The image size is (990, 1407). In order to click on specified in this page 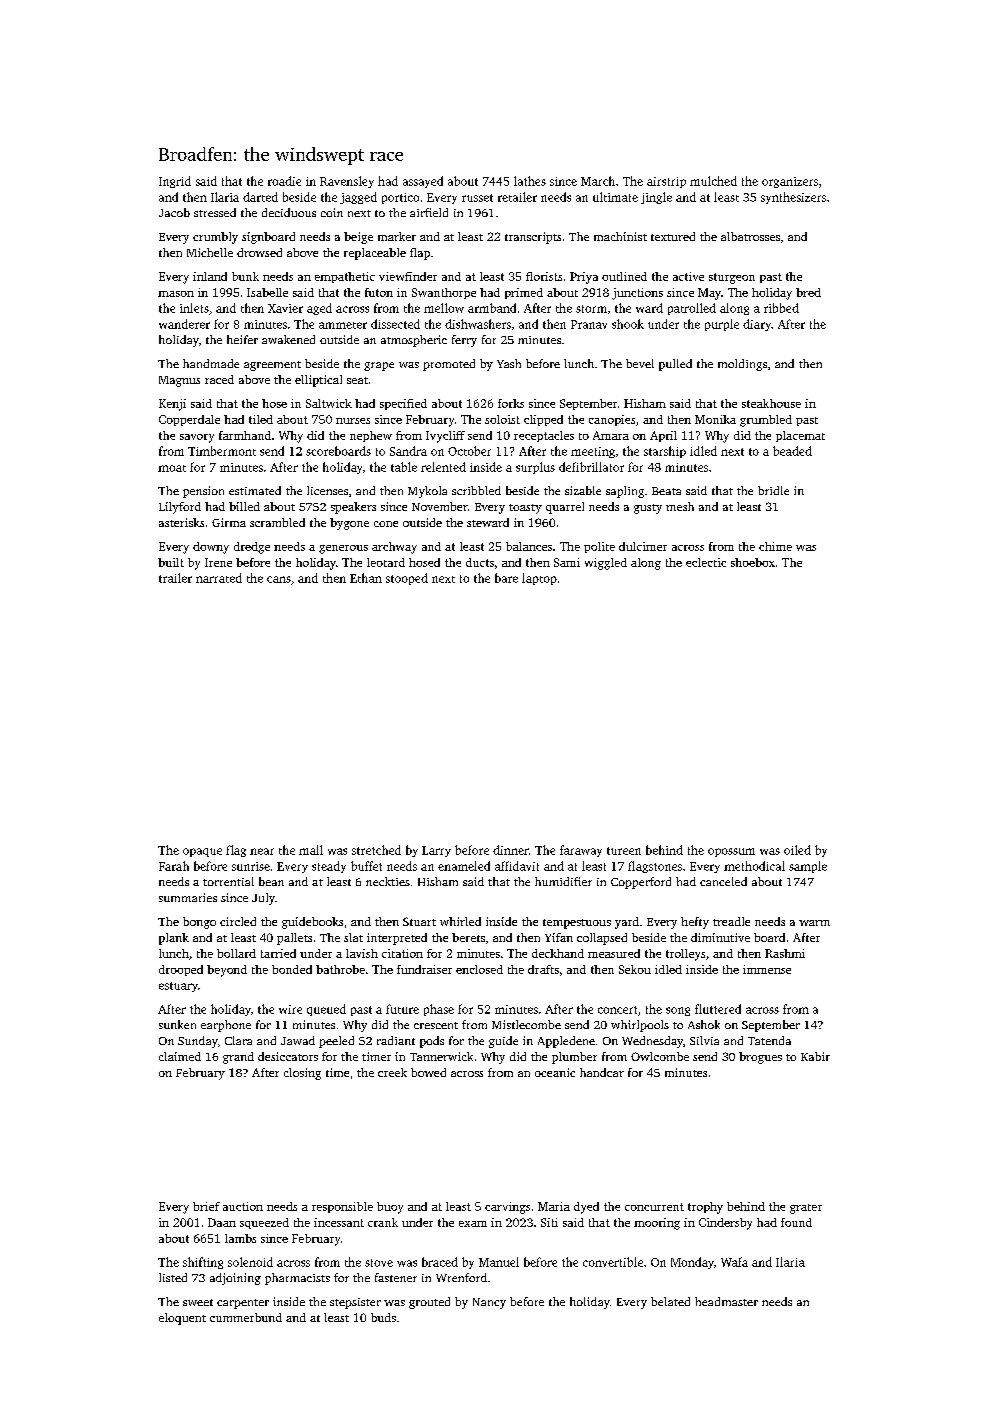, I will do `click(403, 404)`.
